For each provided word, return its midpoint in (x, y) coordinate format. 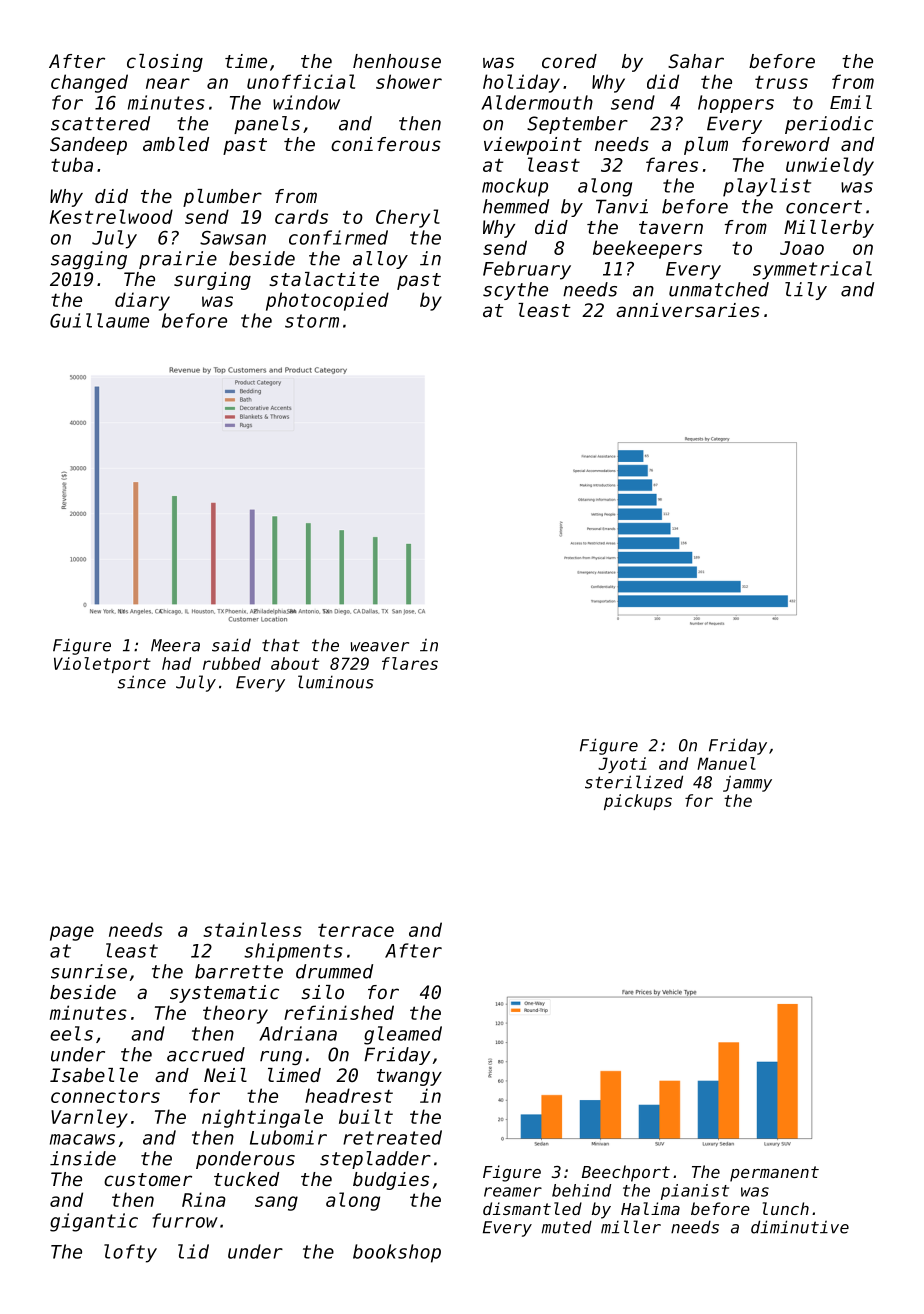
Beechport (626, 1173)
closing (165, 63)
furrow (185, 1220)
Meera (175, 645)
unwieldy (830, 166)
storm (312, 321)
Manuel (726, 763)
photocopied (327, 301)
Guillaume (99, 320)
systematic (224, 994)
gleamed (403, 1035)
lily (806, 291)
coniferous (386, 144)
